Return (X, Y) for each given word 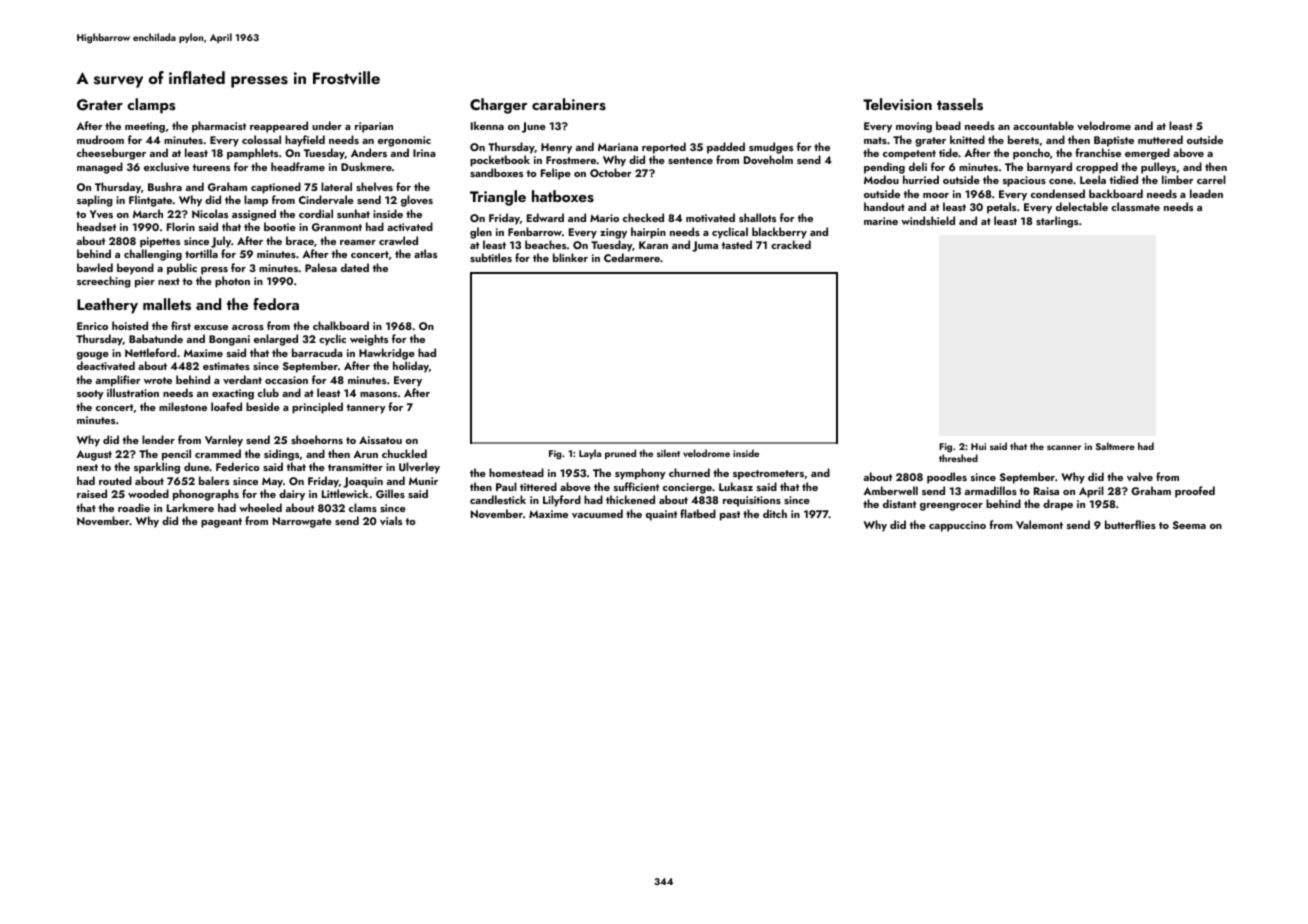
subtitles (491, 257)
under (327, 125)
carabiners (569, 104)
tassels (960, 104)
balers (214, 480)
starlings (1057, 222)
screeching (104, 282)
